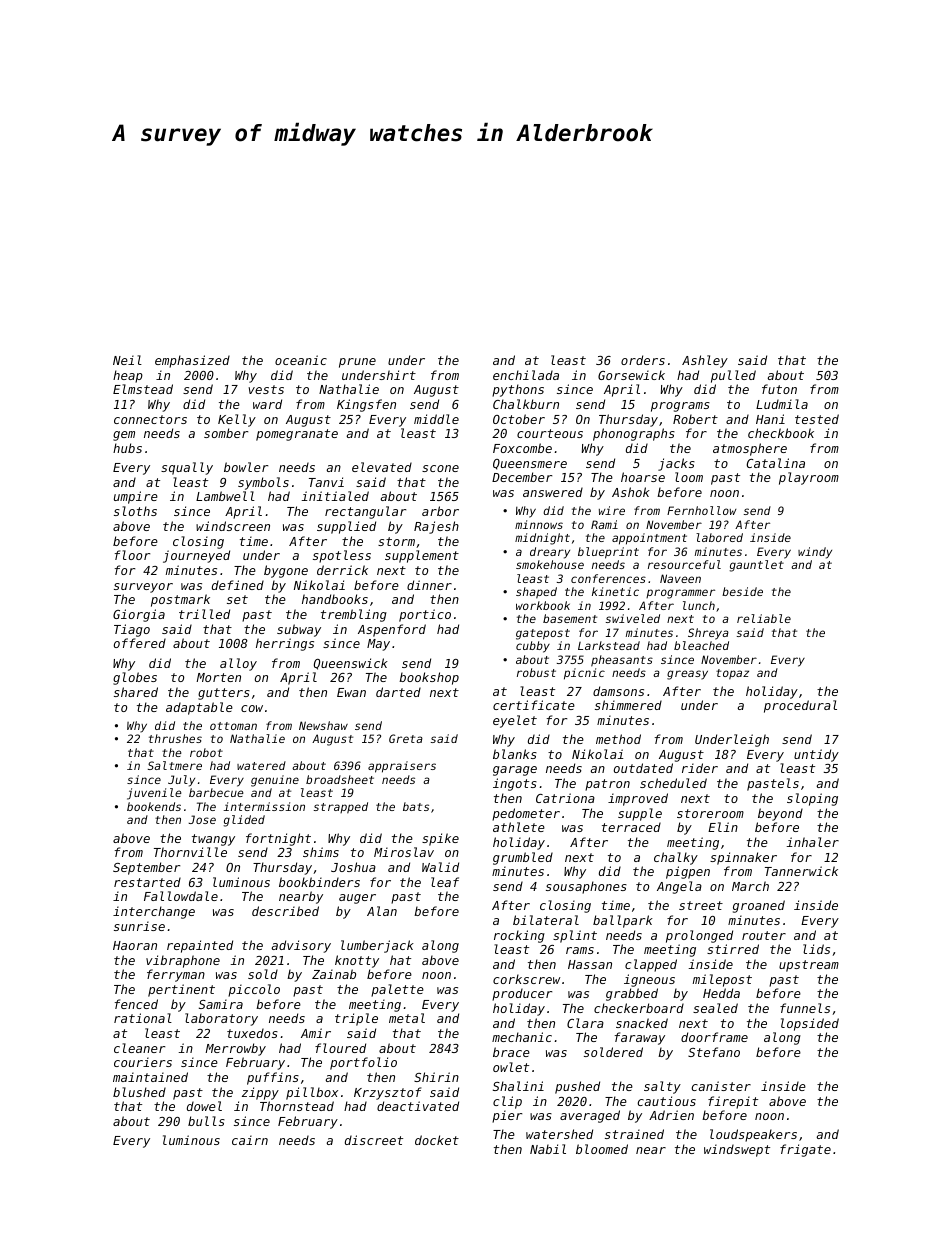  Describe the element at coordinates (136, 497) in the image. I see `umpire` at that location.
